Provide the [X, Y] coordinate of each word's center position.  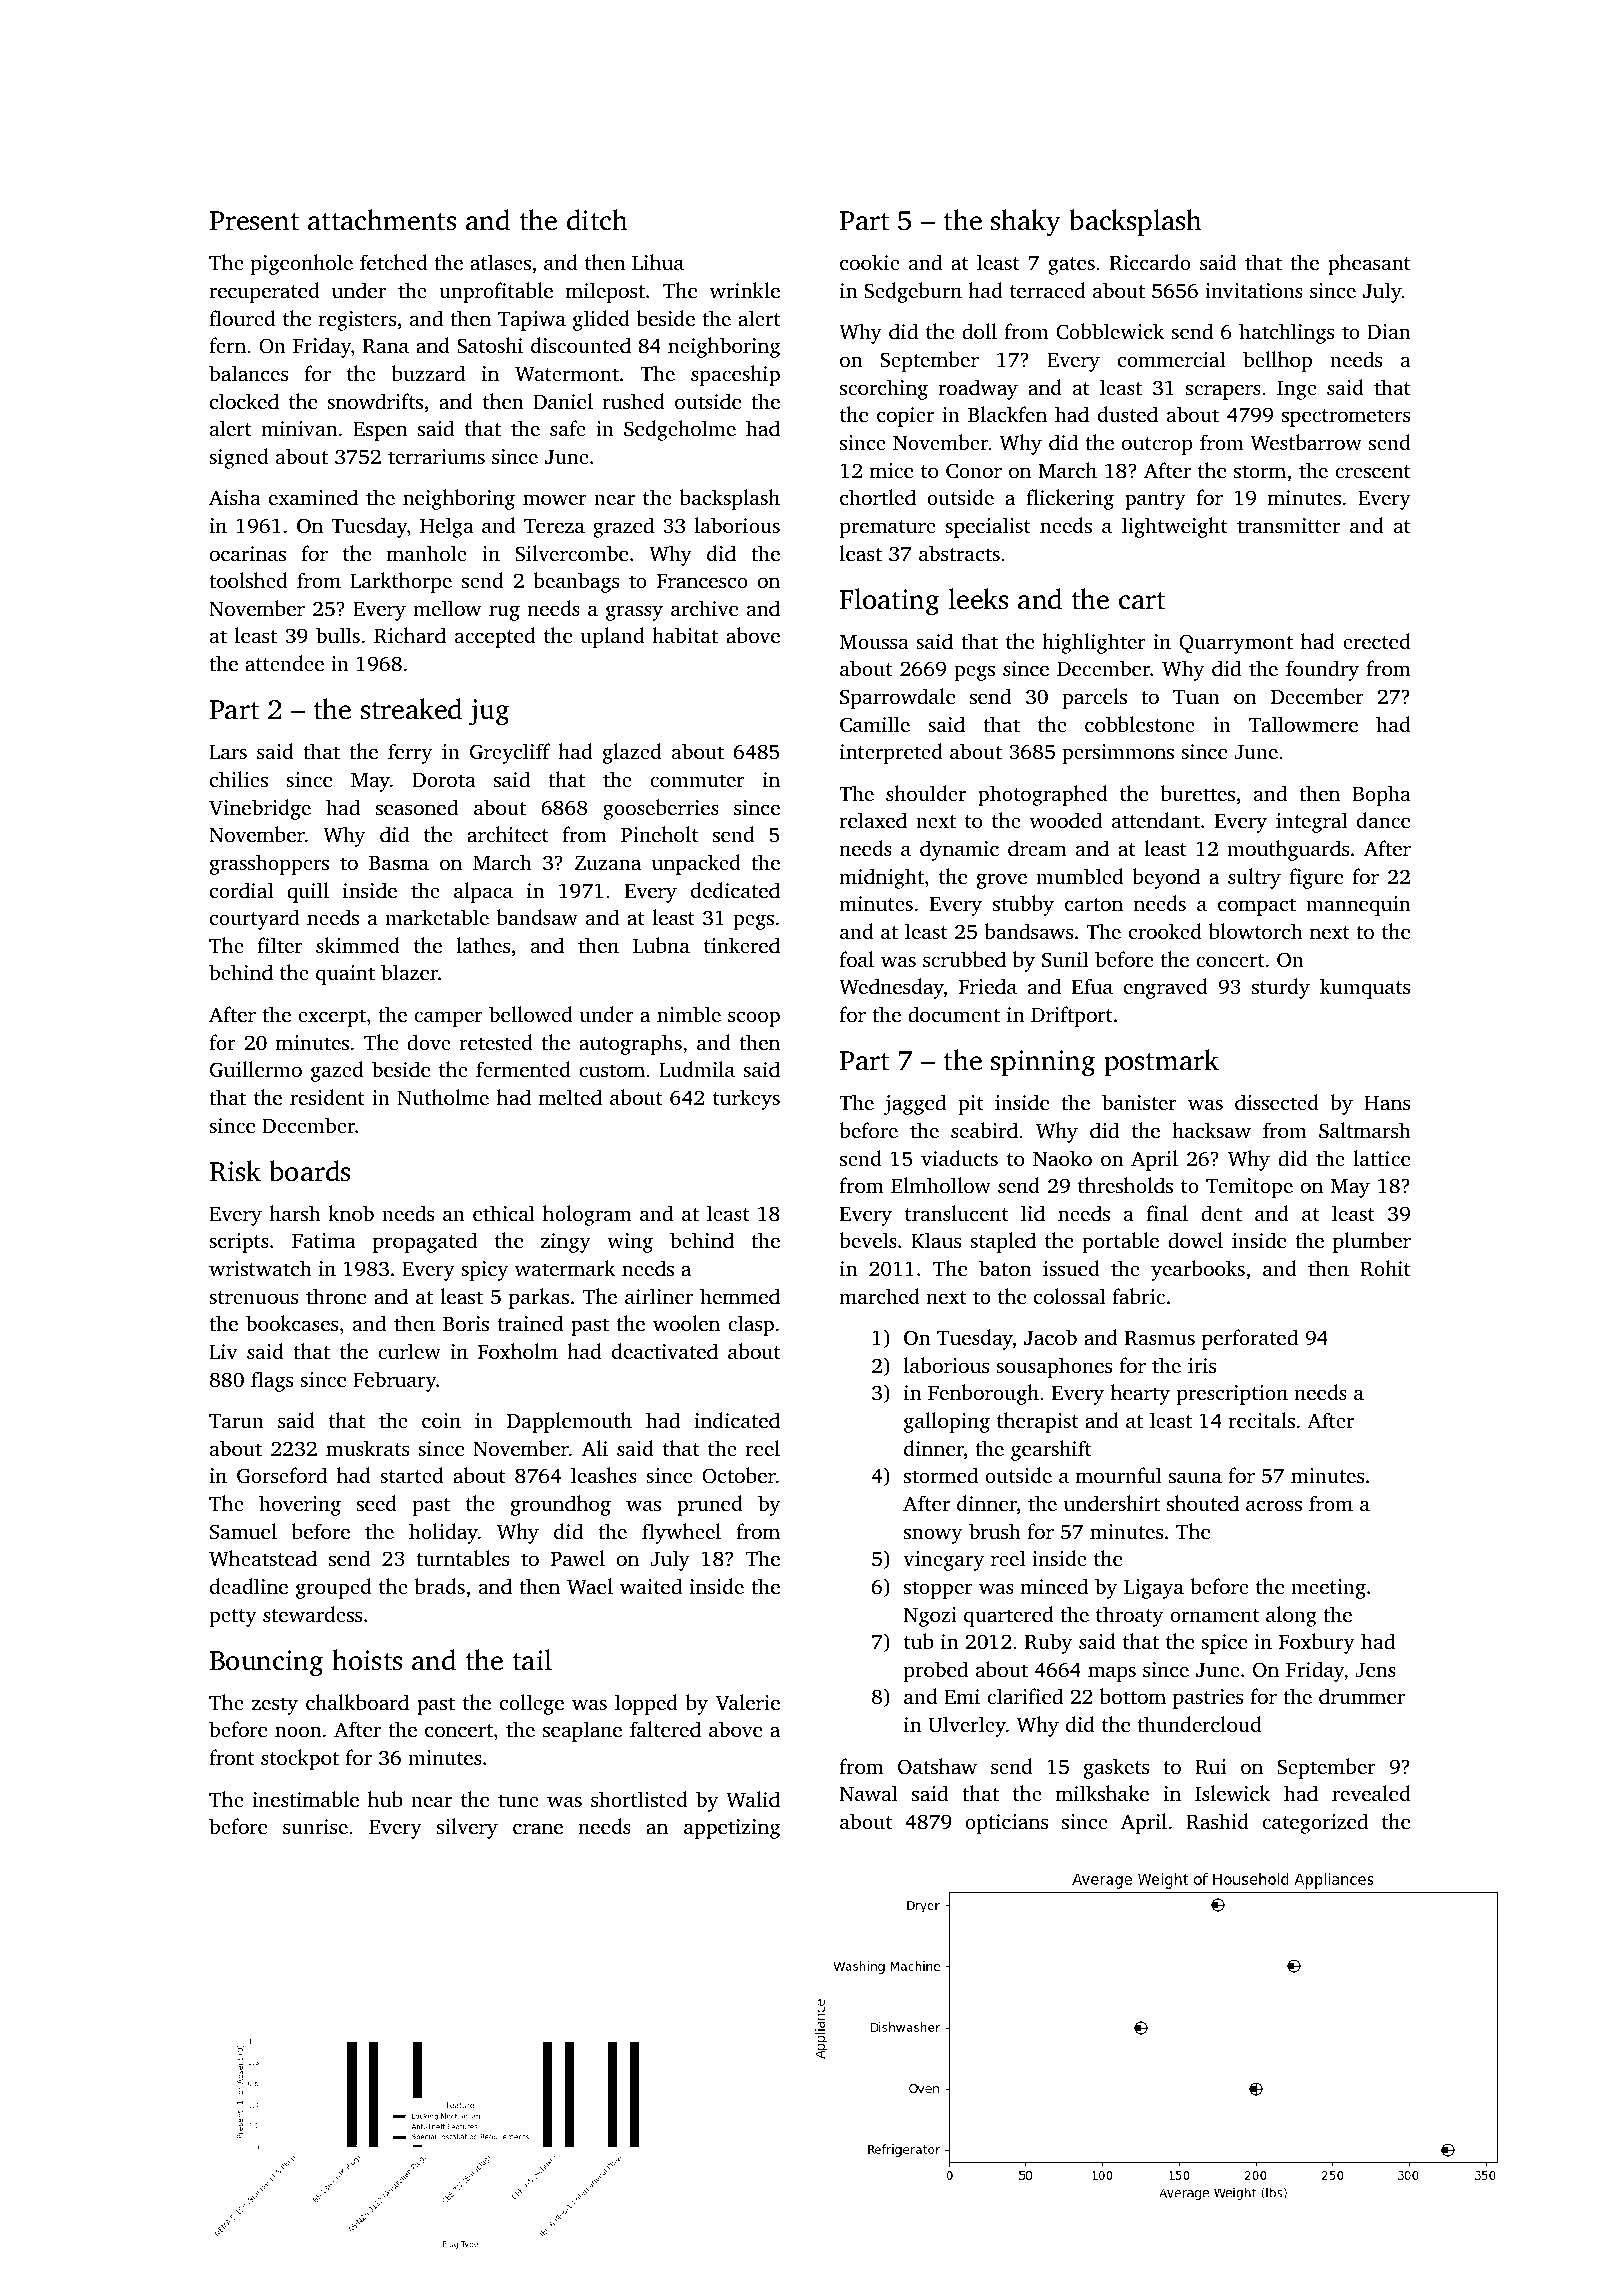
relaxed [873, 820]
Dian [1388, 331]
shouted [1203, 1503]
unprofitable [496, 292]
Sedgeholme [680, 430]
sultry [1254, 878]
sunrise [315, 1826]
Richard [410, 635]
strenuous [253, 1297]
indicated [737, 1420]
